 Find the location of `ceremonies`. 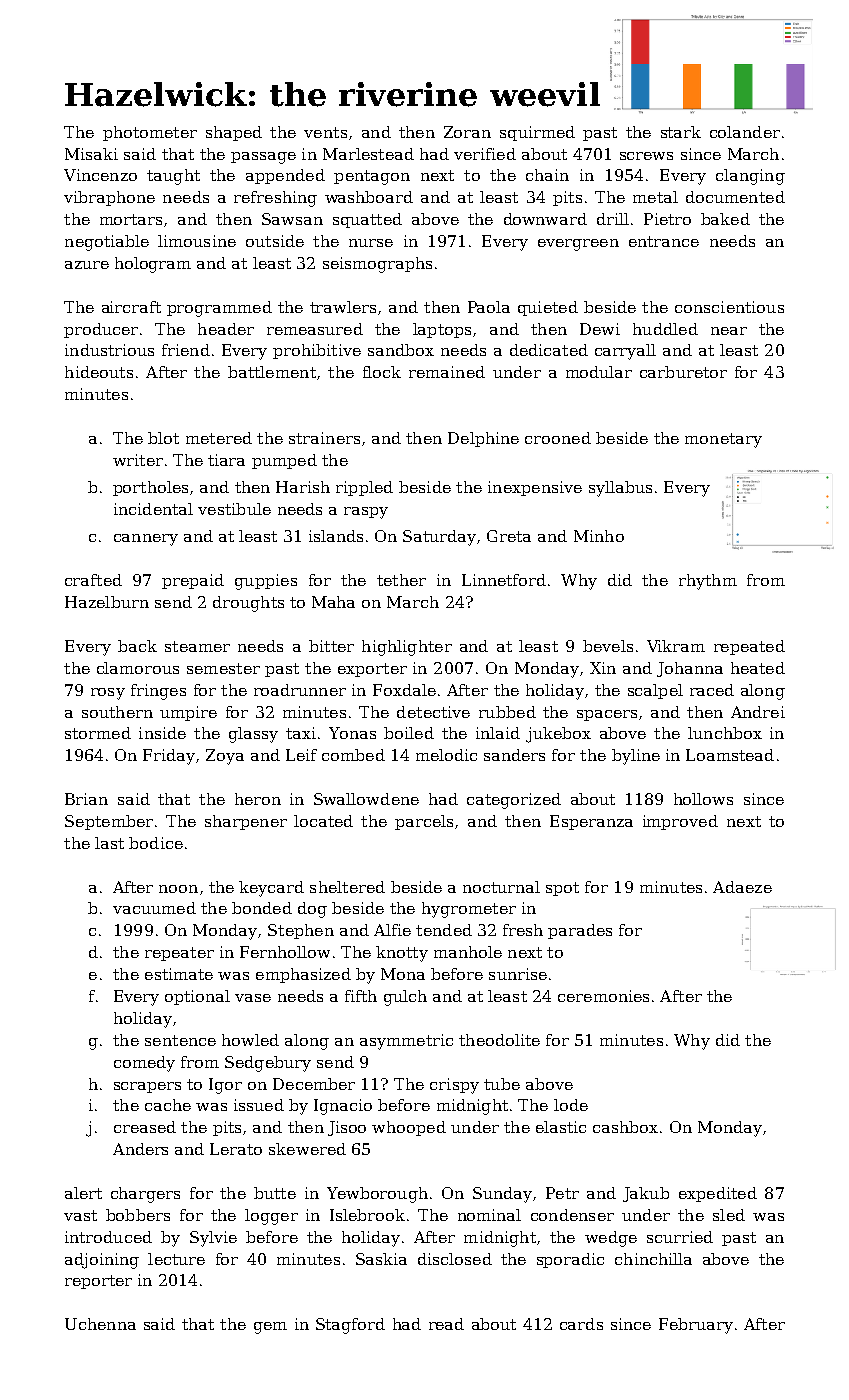

ceremonies is located at coordinates (603, 996).
